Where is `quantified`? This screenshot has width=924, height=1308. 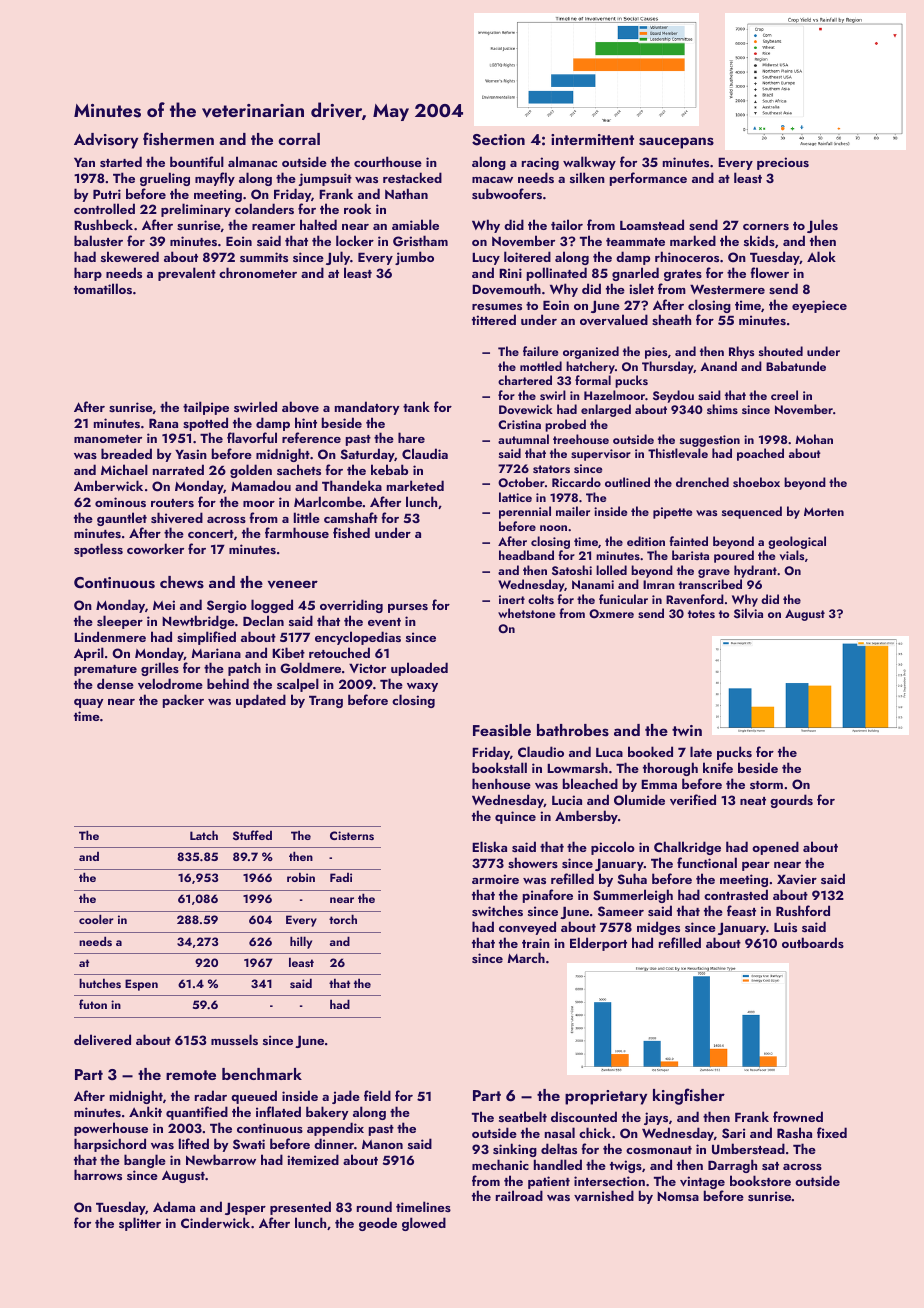
quantified is located at coordinates (197, 1113).
